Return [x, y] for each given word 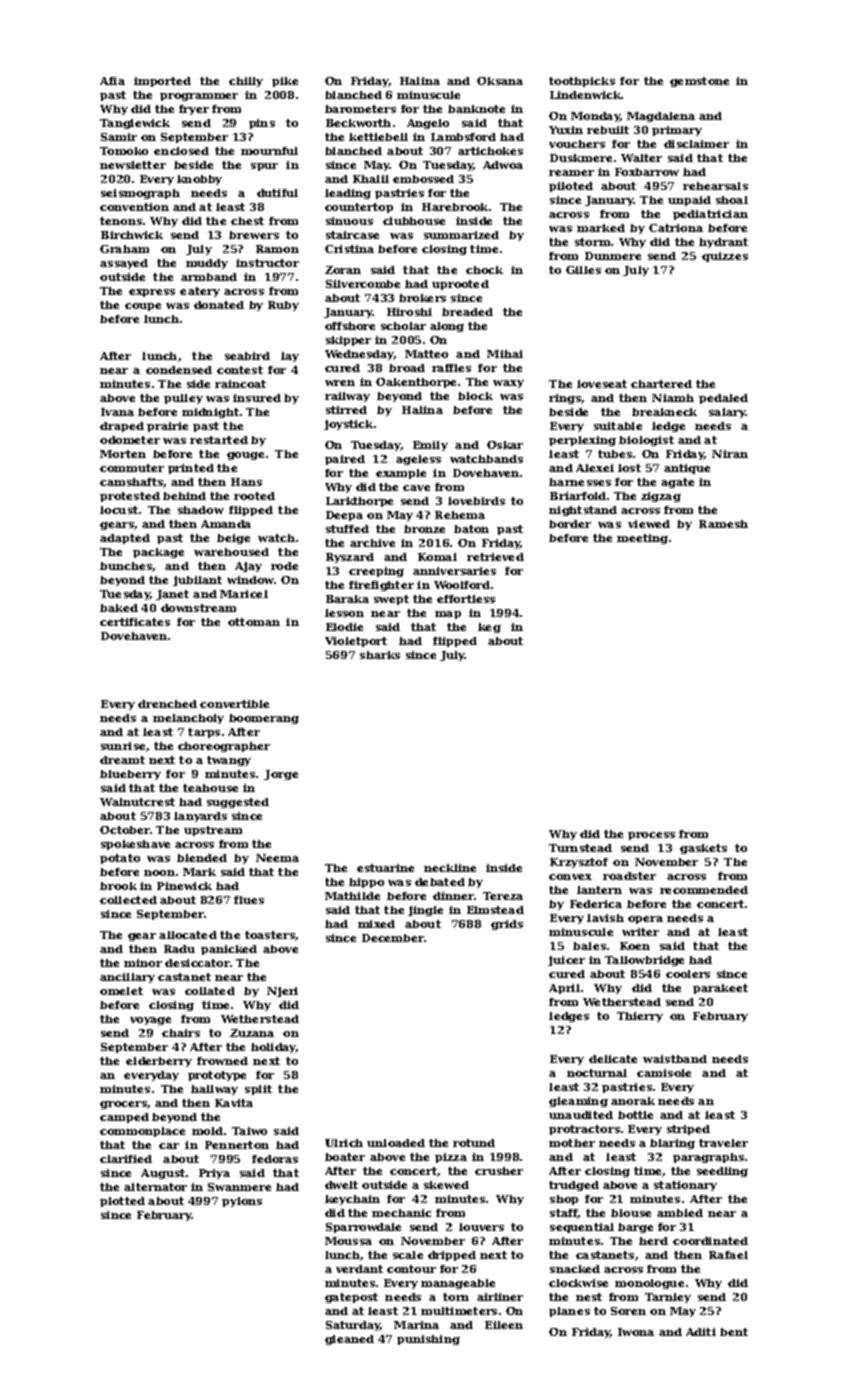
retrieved [495, 557]
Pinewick [184, 886]
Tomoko [124, 151]
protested [130, 497]
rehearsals [715, 186]
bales [589, 946]
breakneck [664, 412]
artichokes [490, 151]
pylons [242, 1202]
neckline [450, 868]
